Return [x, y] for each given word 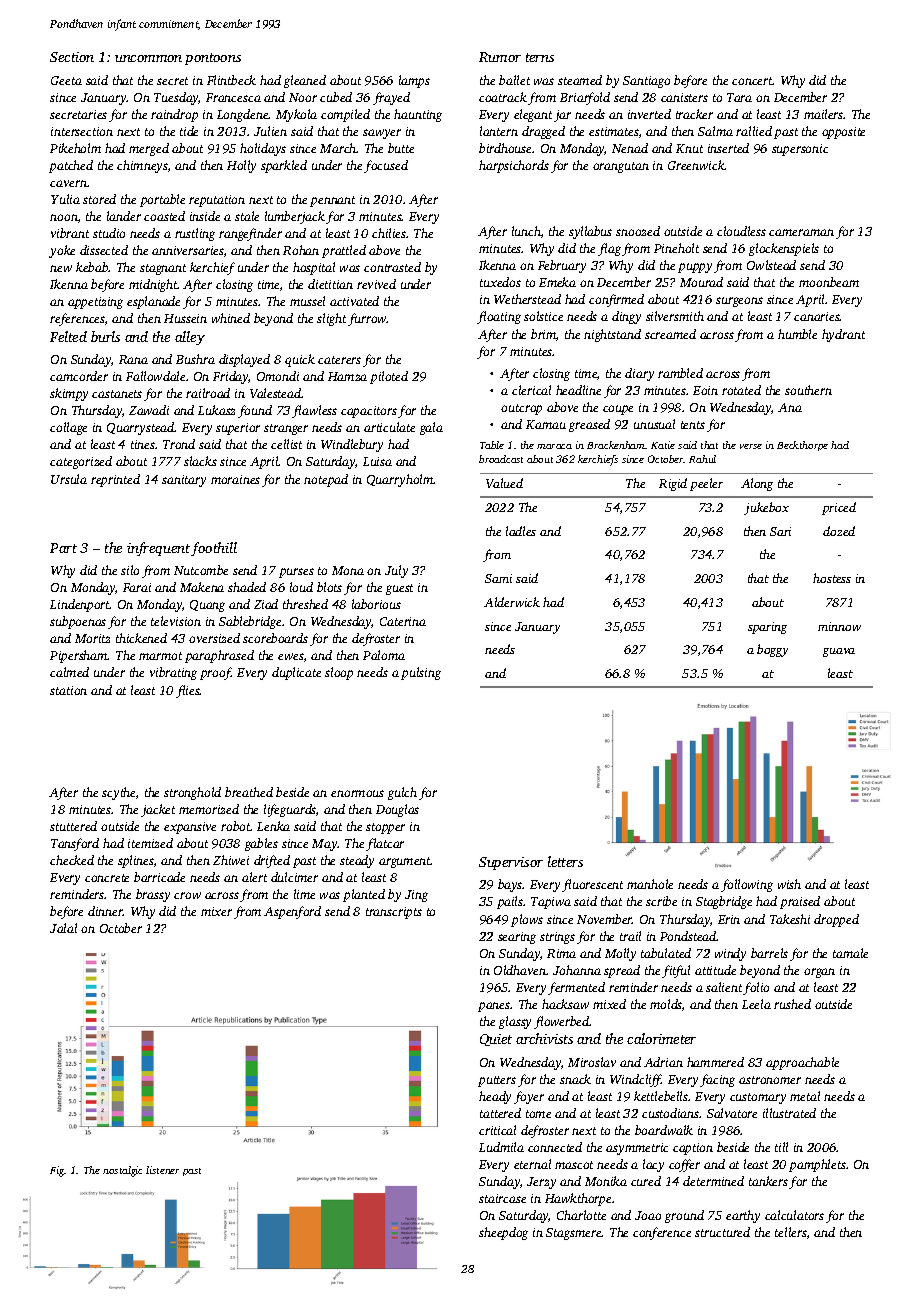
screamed [670, 334]
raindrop [174, 115]
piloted [389, 377]
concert [752, 81]
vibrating [173, 673]
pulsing [421, 673]
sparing [767, 628]
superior [238, 429]
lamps [414, 81]
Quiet [496, 1040]
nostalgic [122, 1171]
